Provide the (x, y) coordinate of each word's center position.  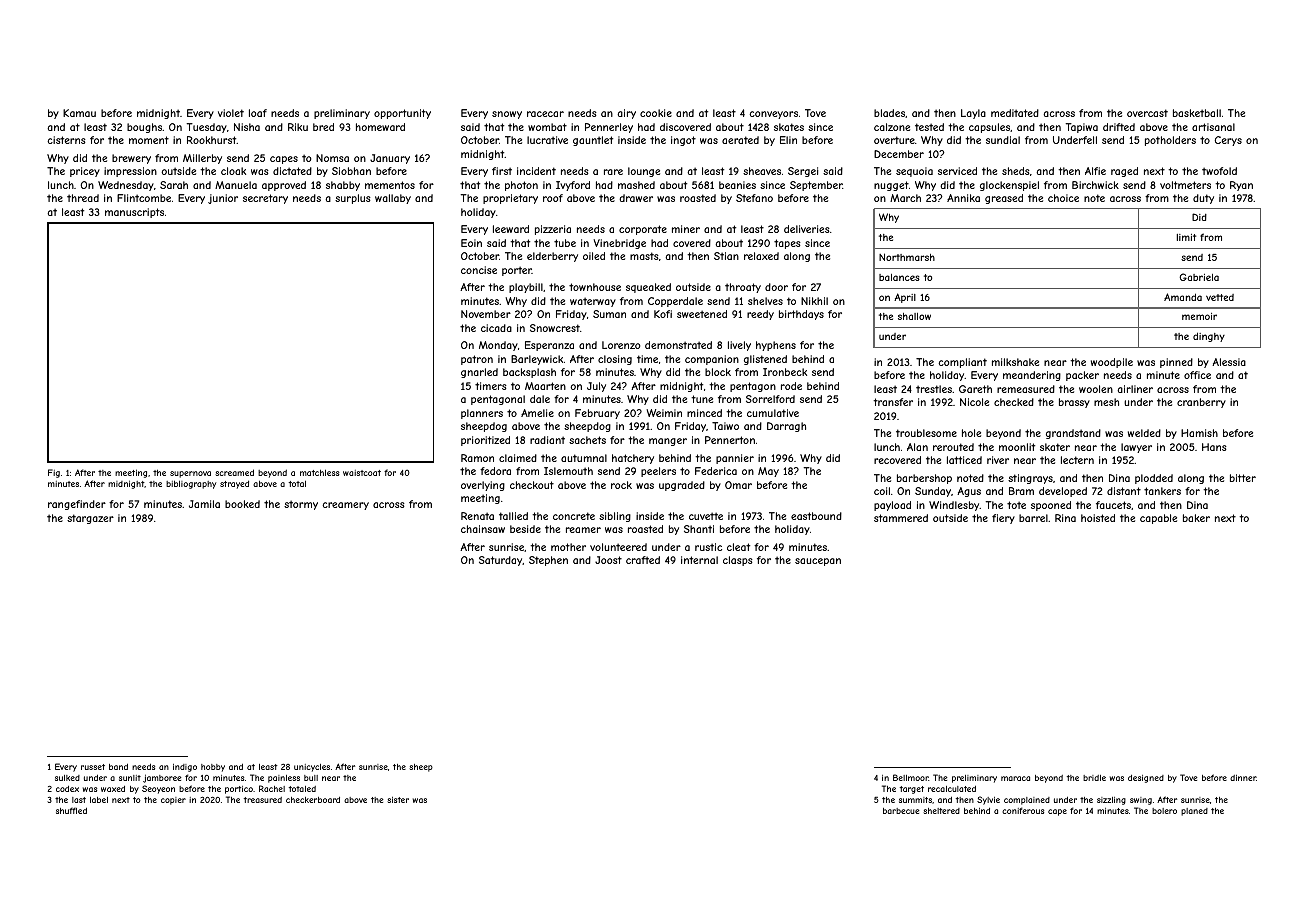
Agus (969, 492)
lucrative (547, 140)
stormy (301, 505)
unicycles (312, 768)
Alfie (1095, 171)
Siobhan (351, 171)
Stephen (548, 561)
